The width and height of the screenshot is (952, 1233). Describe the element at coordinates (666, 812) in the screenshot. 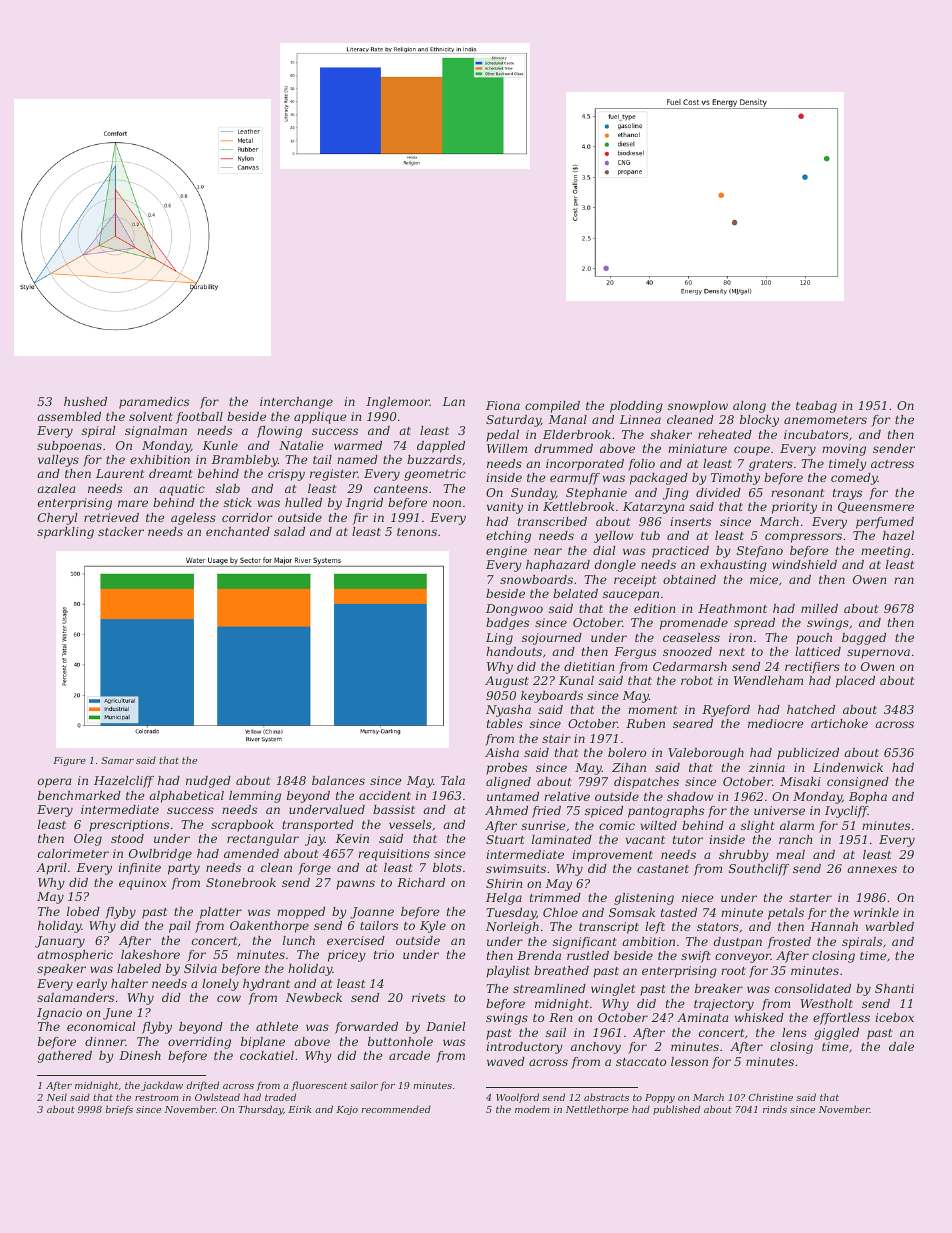

I see `pantographs` at that location.
